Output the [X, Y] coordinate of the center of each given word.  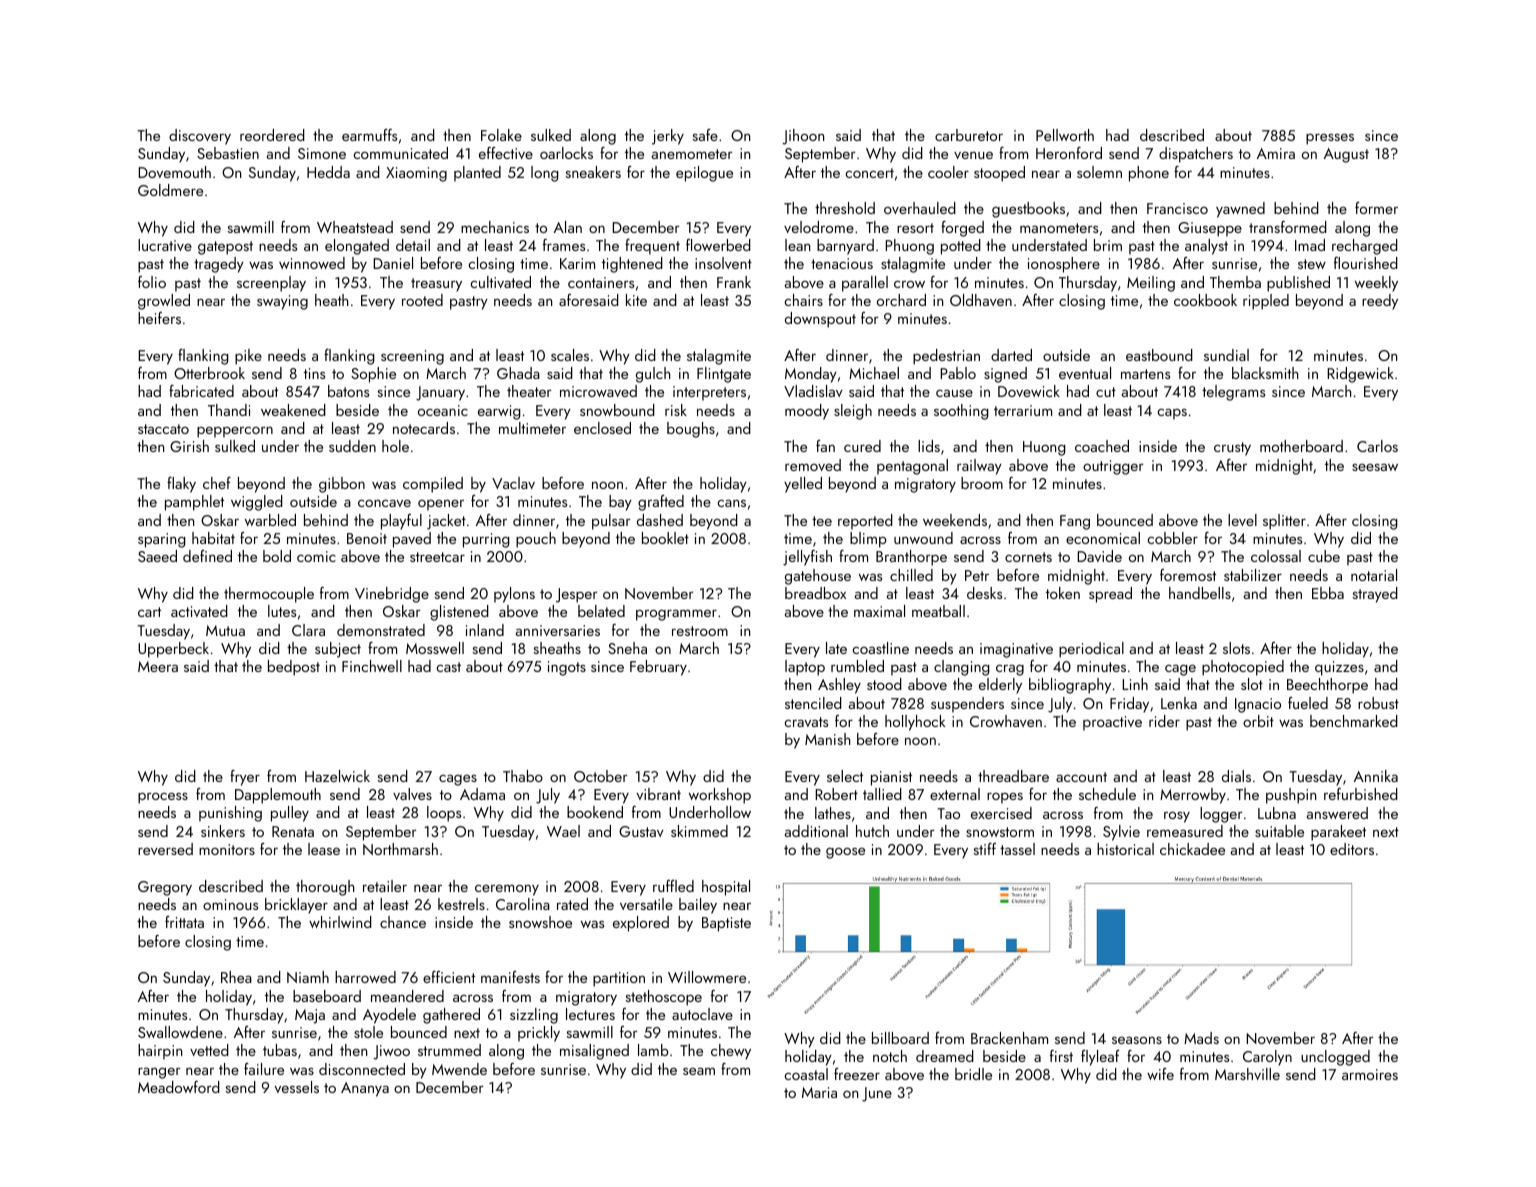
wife [1160, 1074]
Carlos [1377, 446]
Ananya [365, 1089]
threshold [845, 208]
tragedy [219, 265]
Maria [819, 1092]
